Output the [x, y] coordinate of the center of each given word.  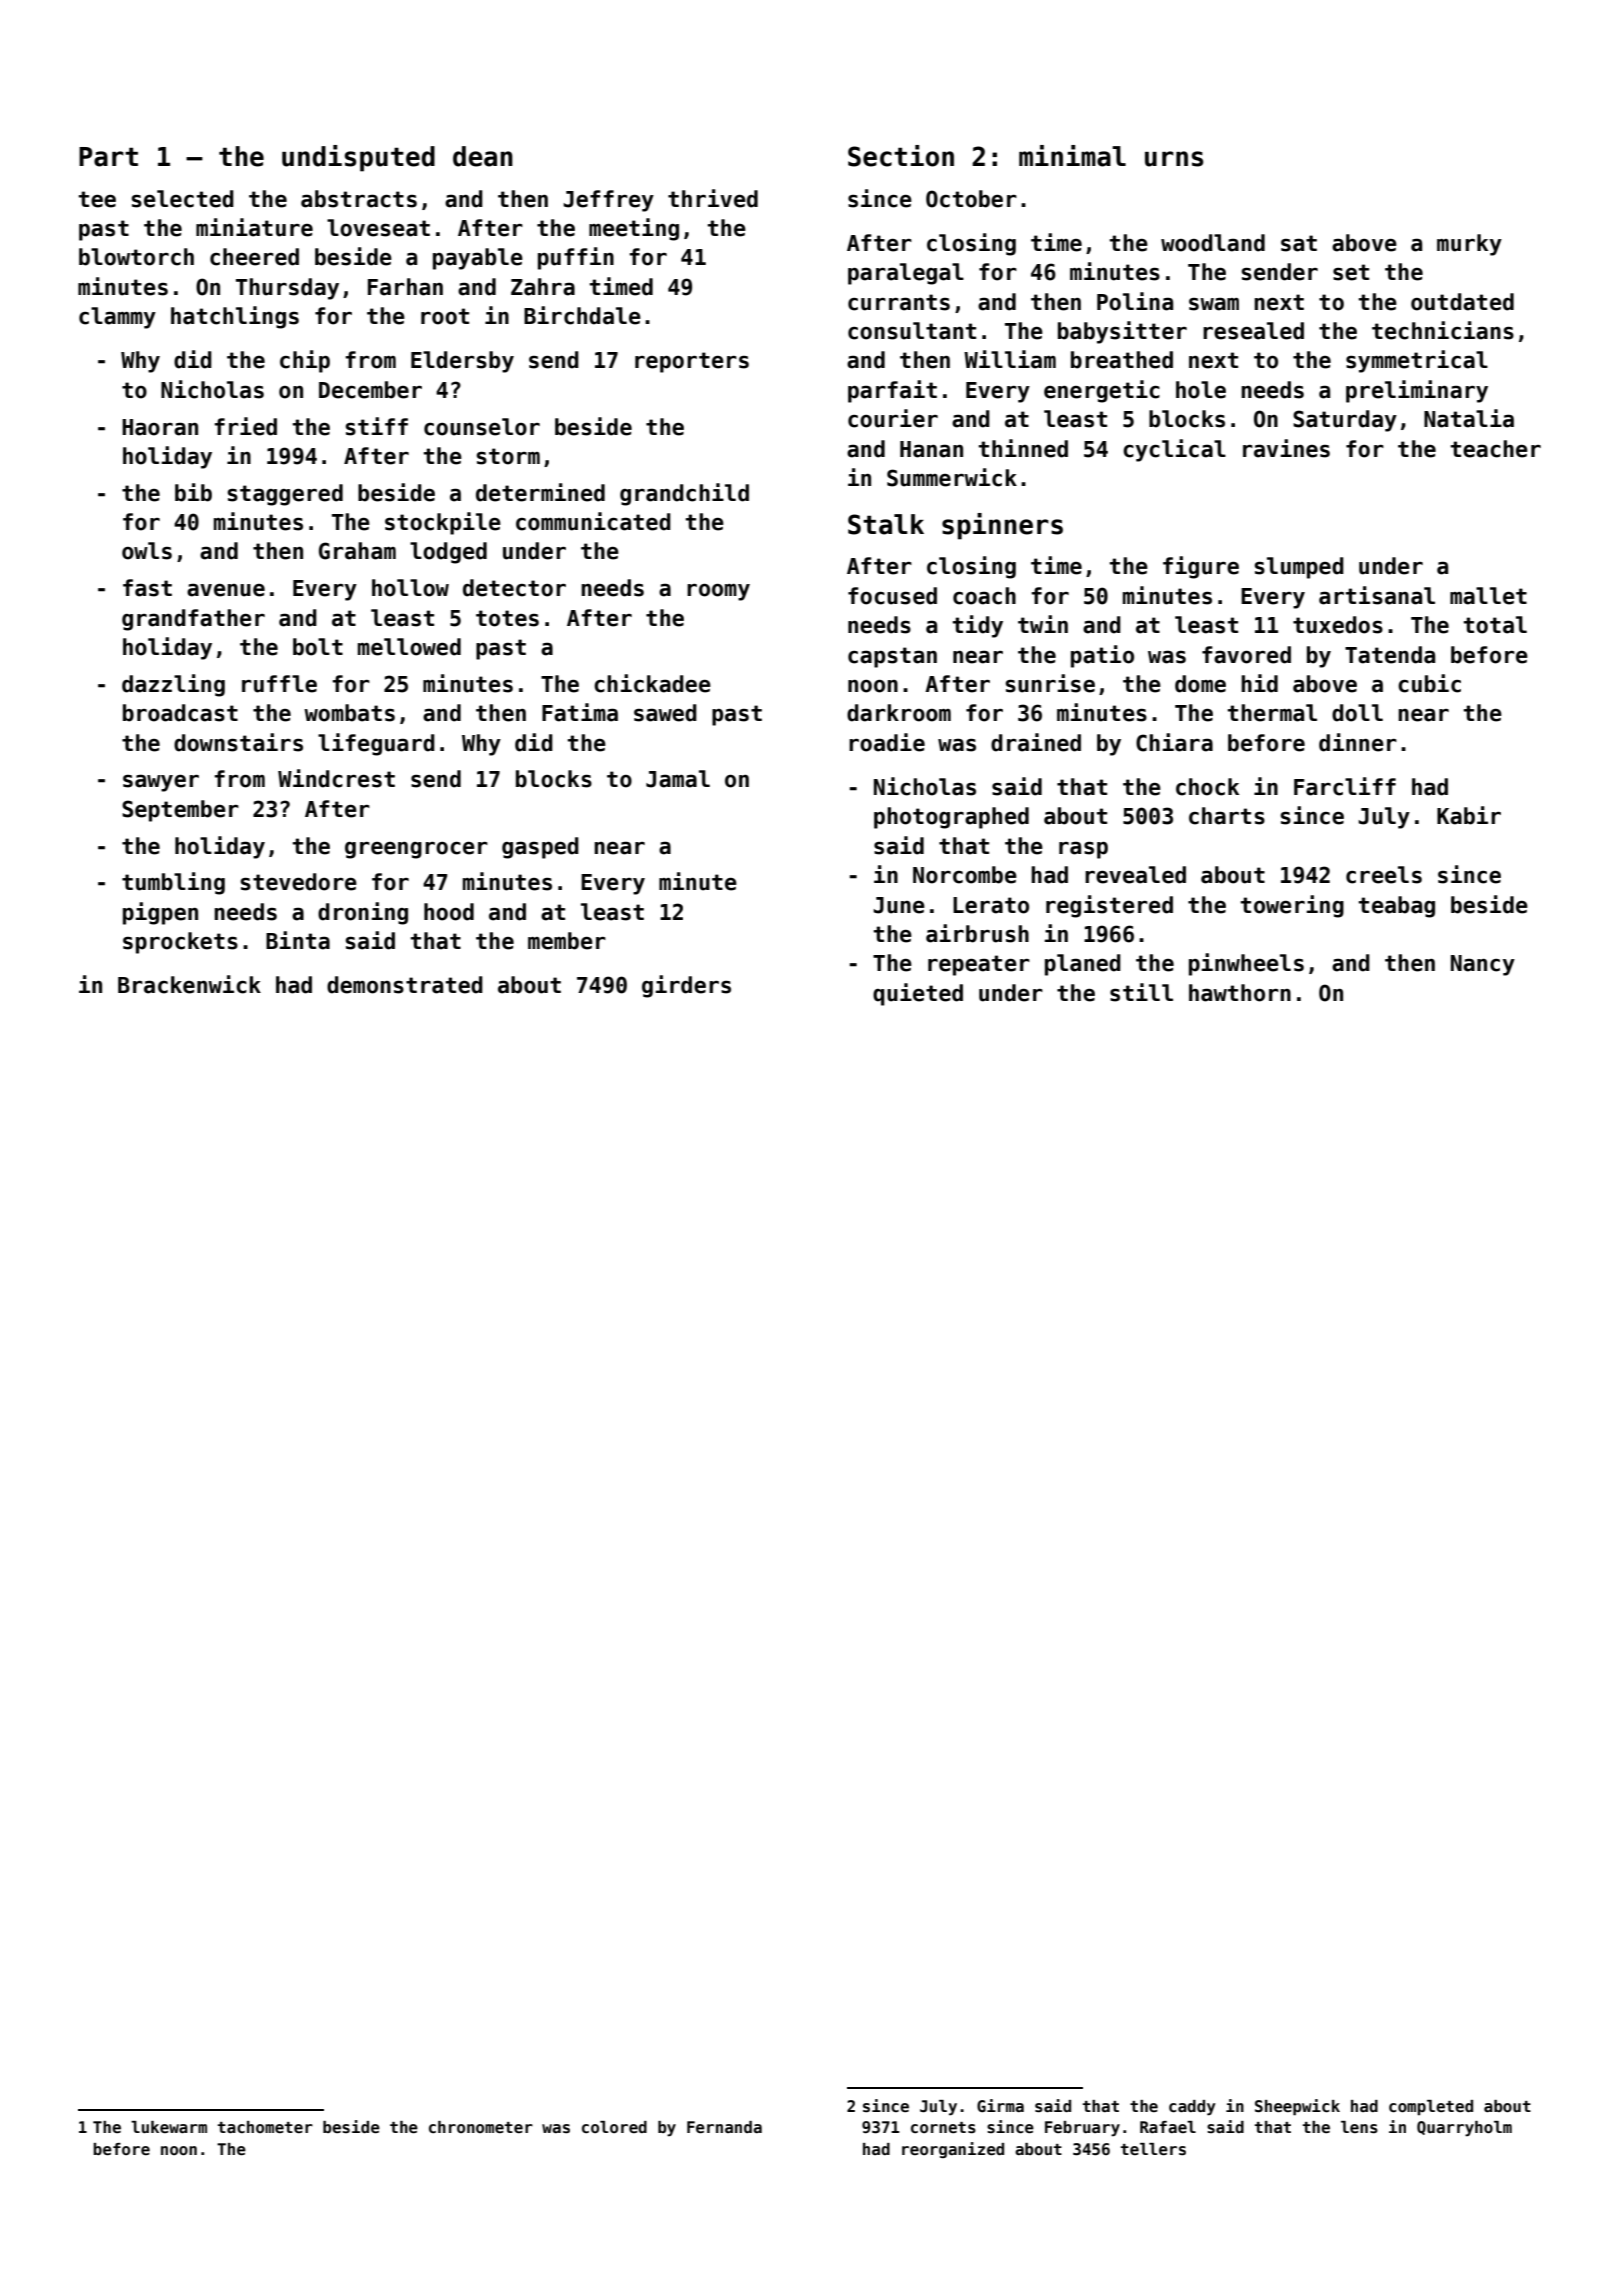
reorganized [953, 2150]
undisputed [358, 158]
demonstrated [405, 985]
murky [1469, 245]
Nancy [1483, 965]
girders [686, 986]
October [971, 199]
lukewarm [169, 2127]
